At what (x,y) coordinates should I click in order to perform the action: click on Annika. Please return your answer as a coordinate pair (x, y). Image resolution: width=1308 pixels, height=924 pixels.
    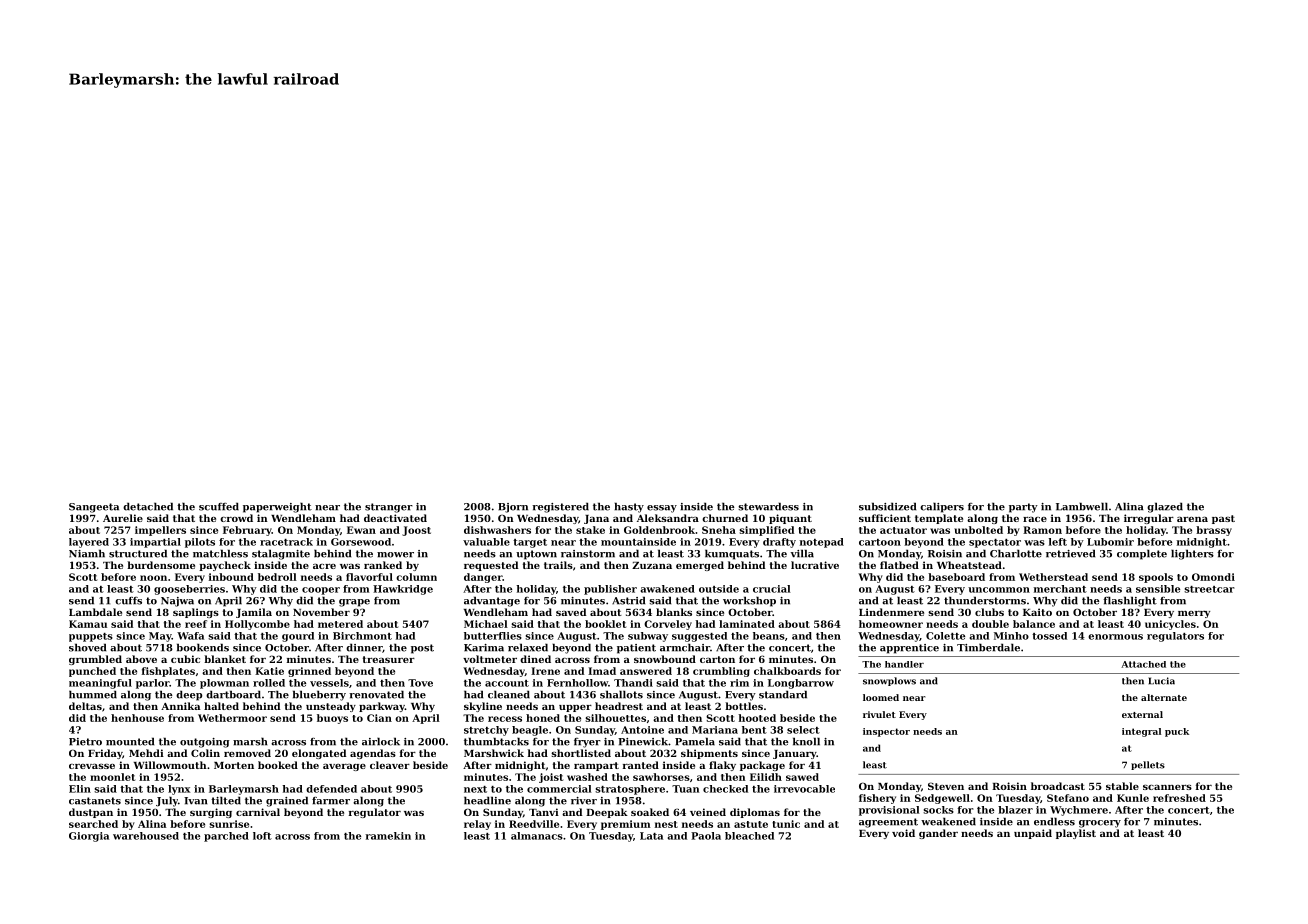
    Looking at the image, I should click on (181, 706).
